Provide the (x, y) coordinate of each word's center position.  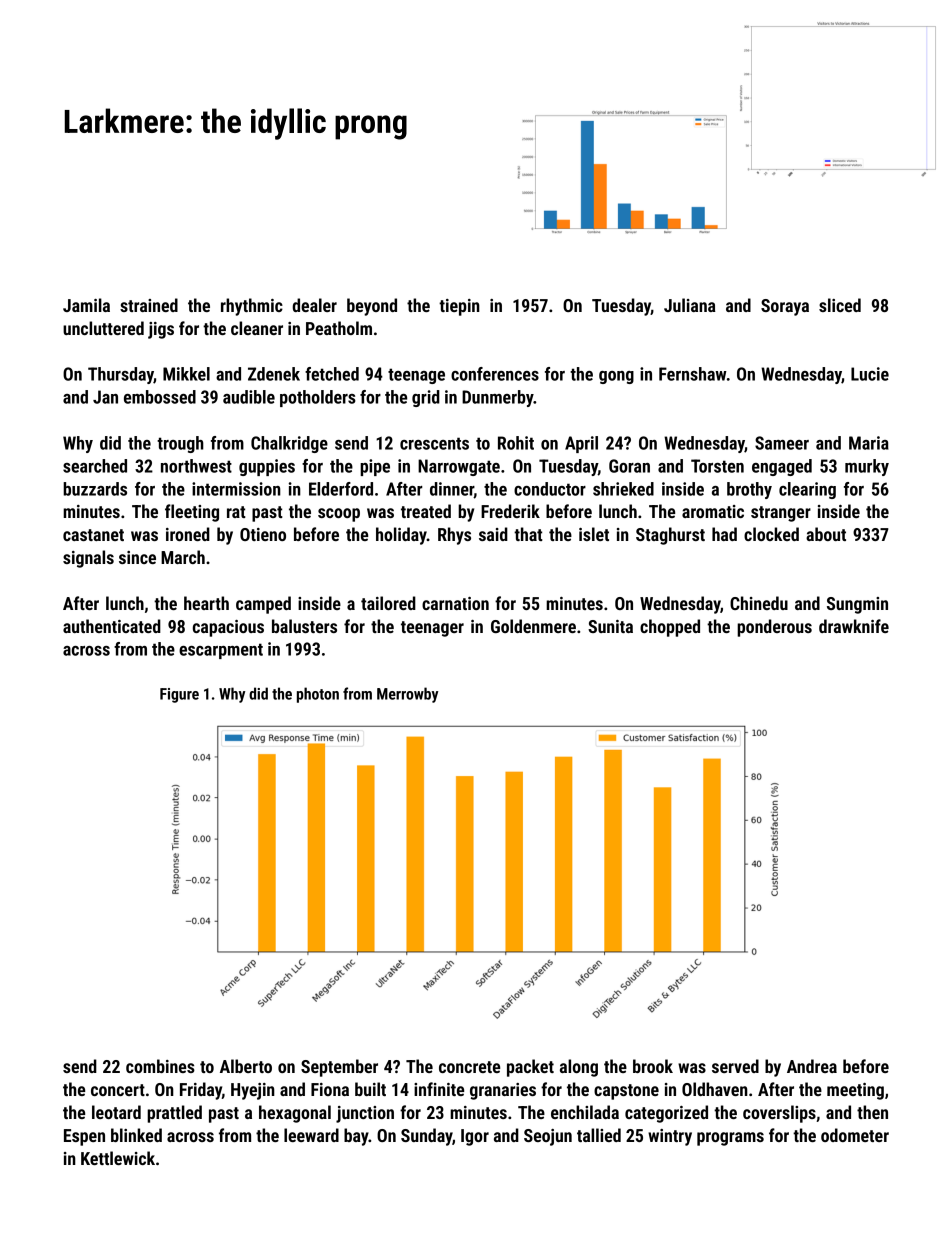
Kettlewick (118, 1158)
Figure (179, 695)
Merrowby (407, 695)
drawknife (854, 626)
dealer (314, 305)
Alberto (246, 1066)
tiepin (459, 307)
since (137, 557)
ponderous (774, 628)
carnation (455, 603)
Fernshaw (693, 374)
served (735, 1066)
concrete (469, 1067)
